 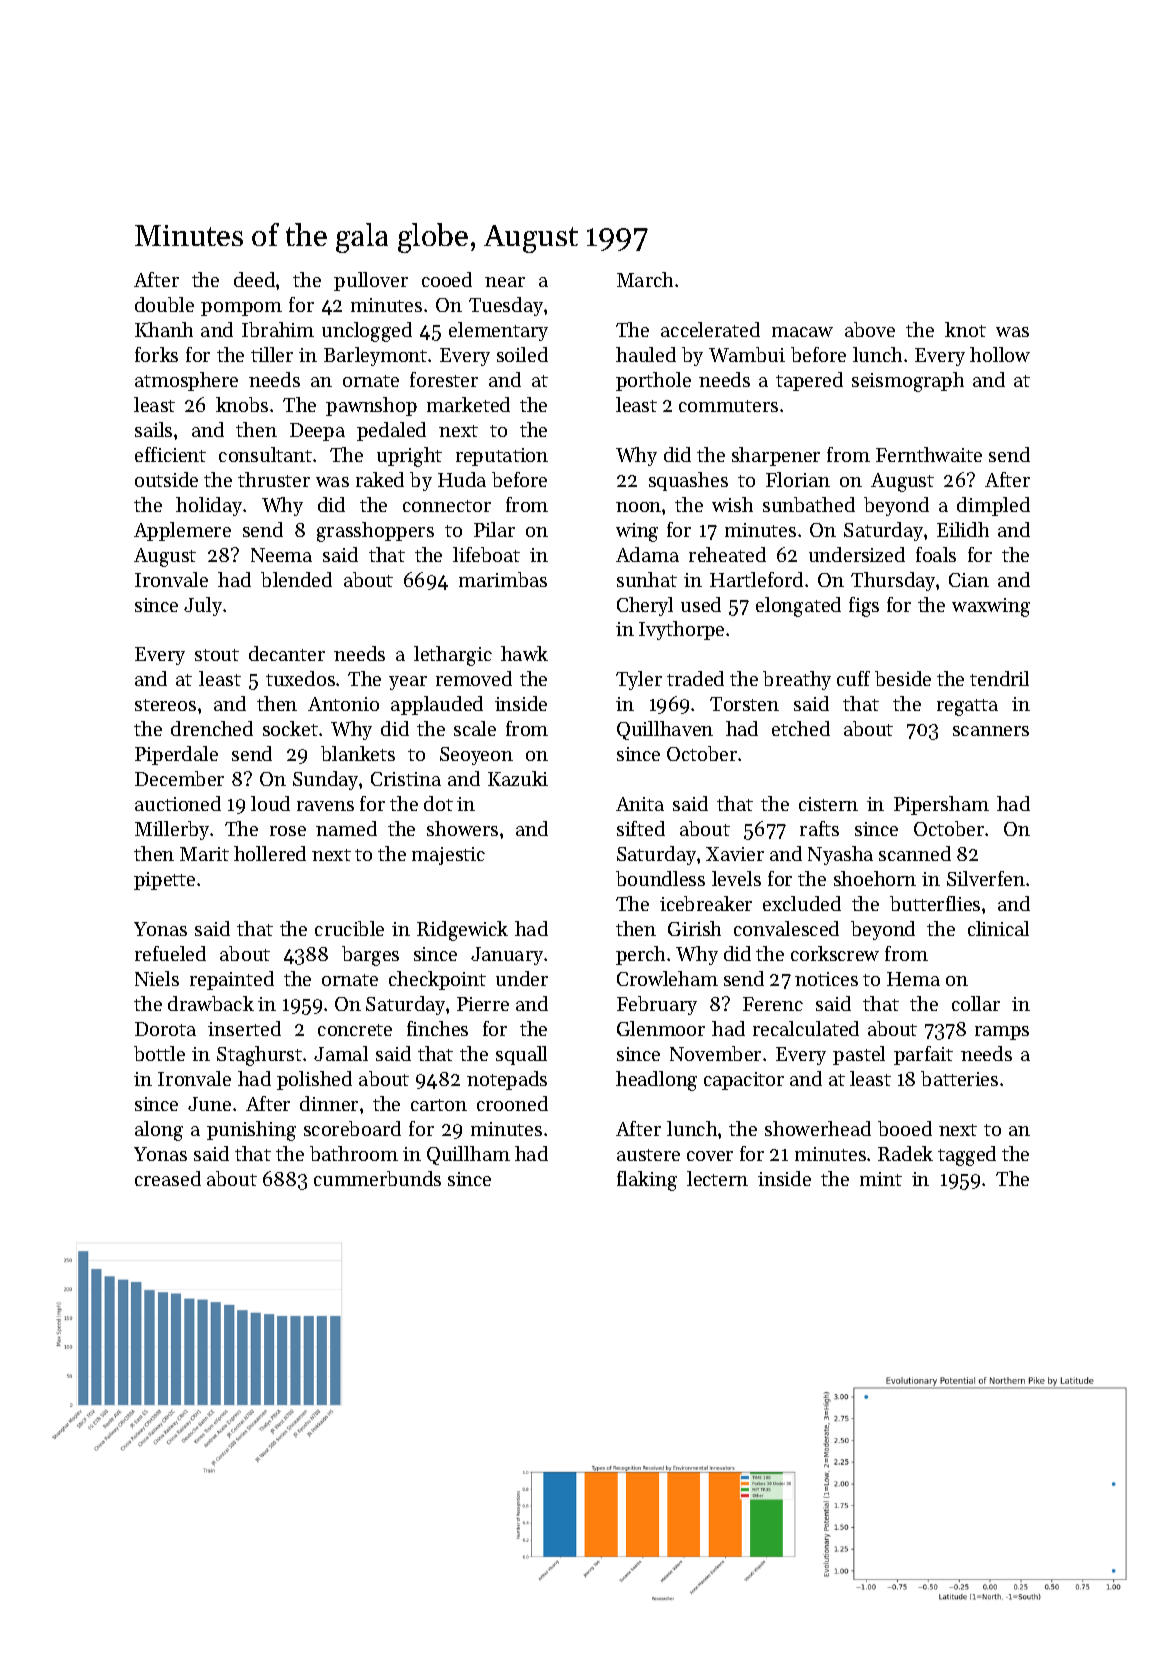 What do you see at coordinates (447, 279) in the screenshot?
I see `cooed` at bounding box center [447, 279].
